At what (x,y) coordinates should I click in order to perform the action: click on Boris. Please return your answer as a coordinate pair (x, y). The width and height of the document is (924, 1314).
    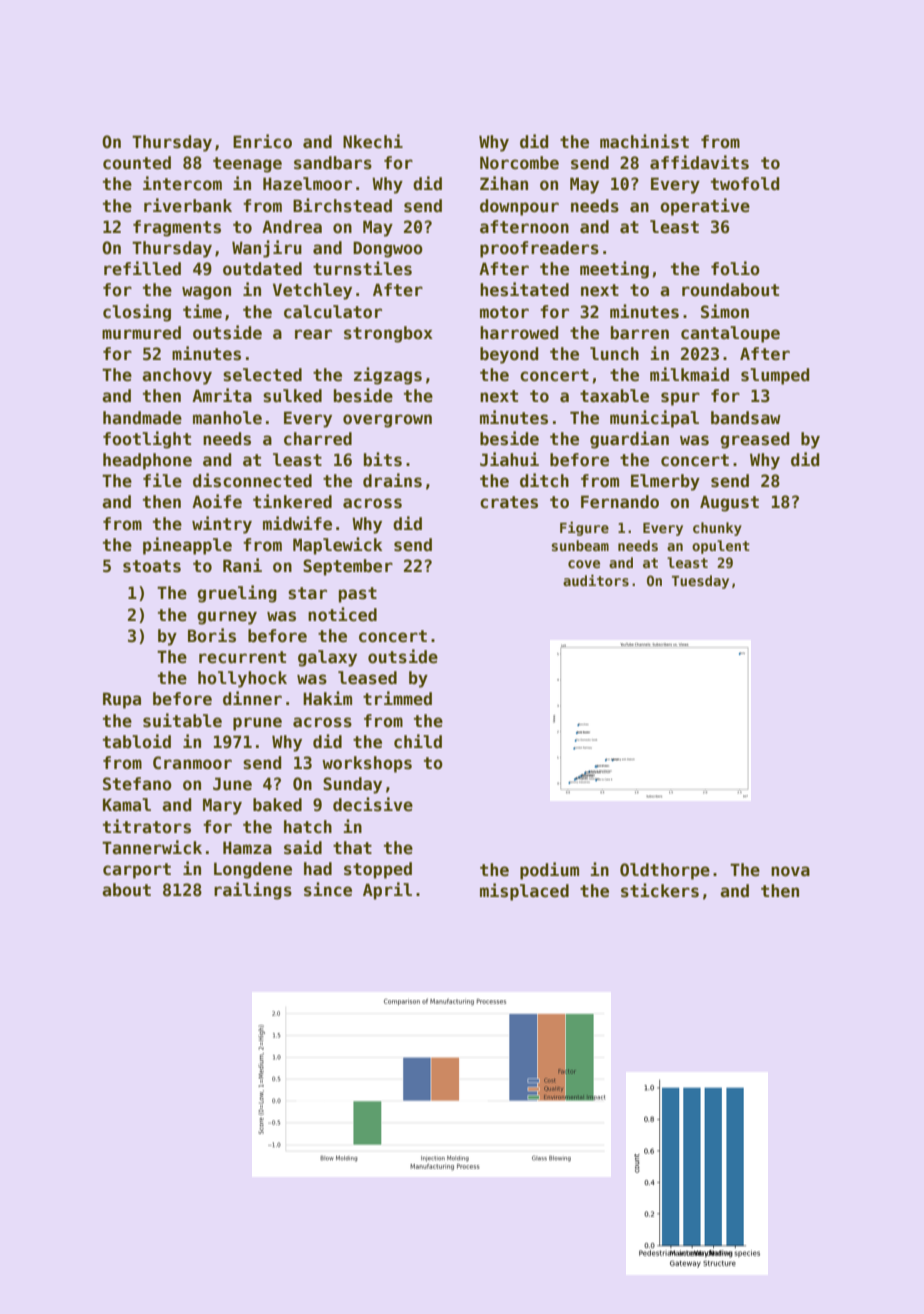
    Looking at the image, I should click on (212, 635).
